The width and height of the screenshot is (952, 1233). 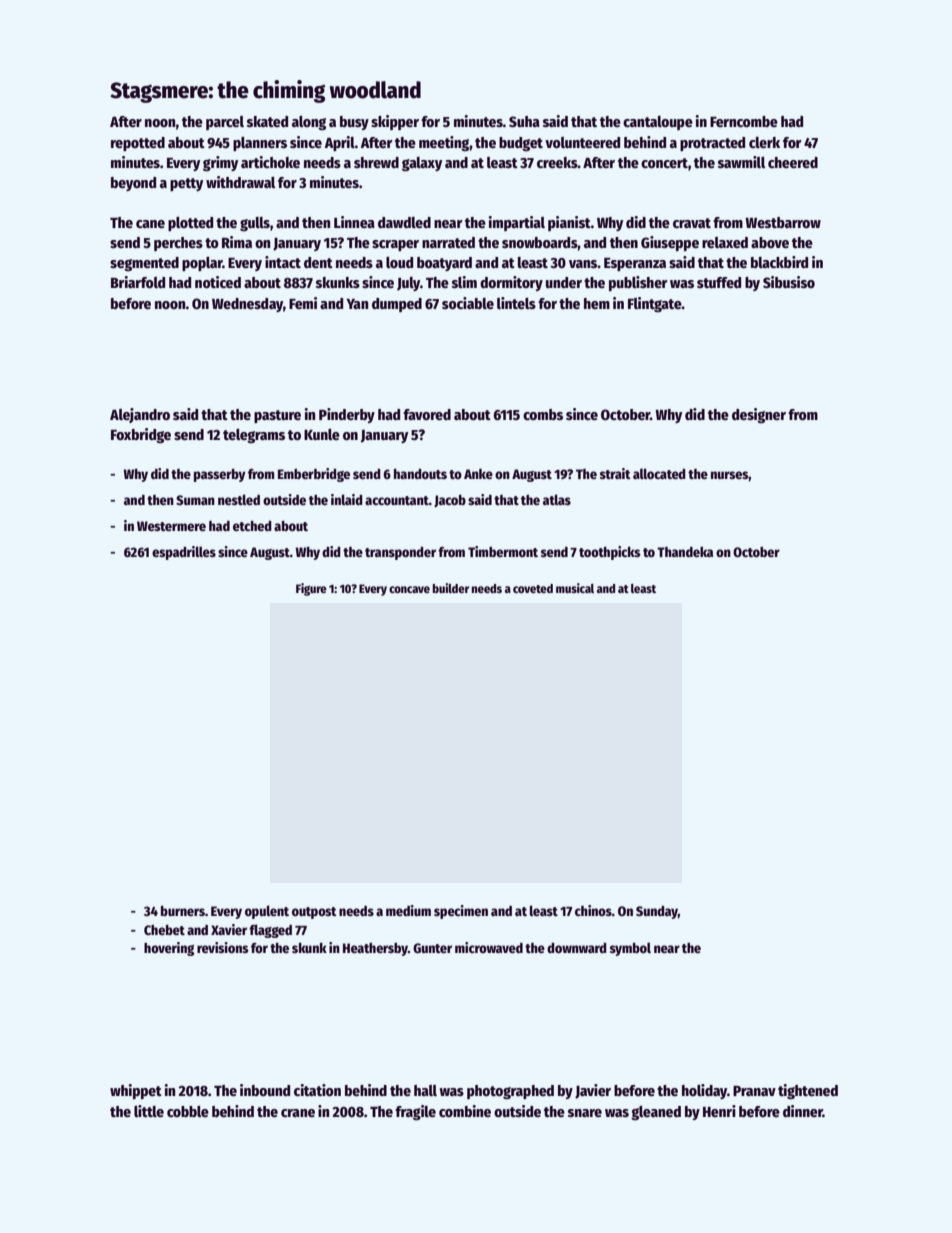 What do you see at coordinates (730, 475) in the screenshot?
I see `nurses` at bounding box center [730, 475].
